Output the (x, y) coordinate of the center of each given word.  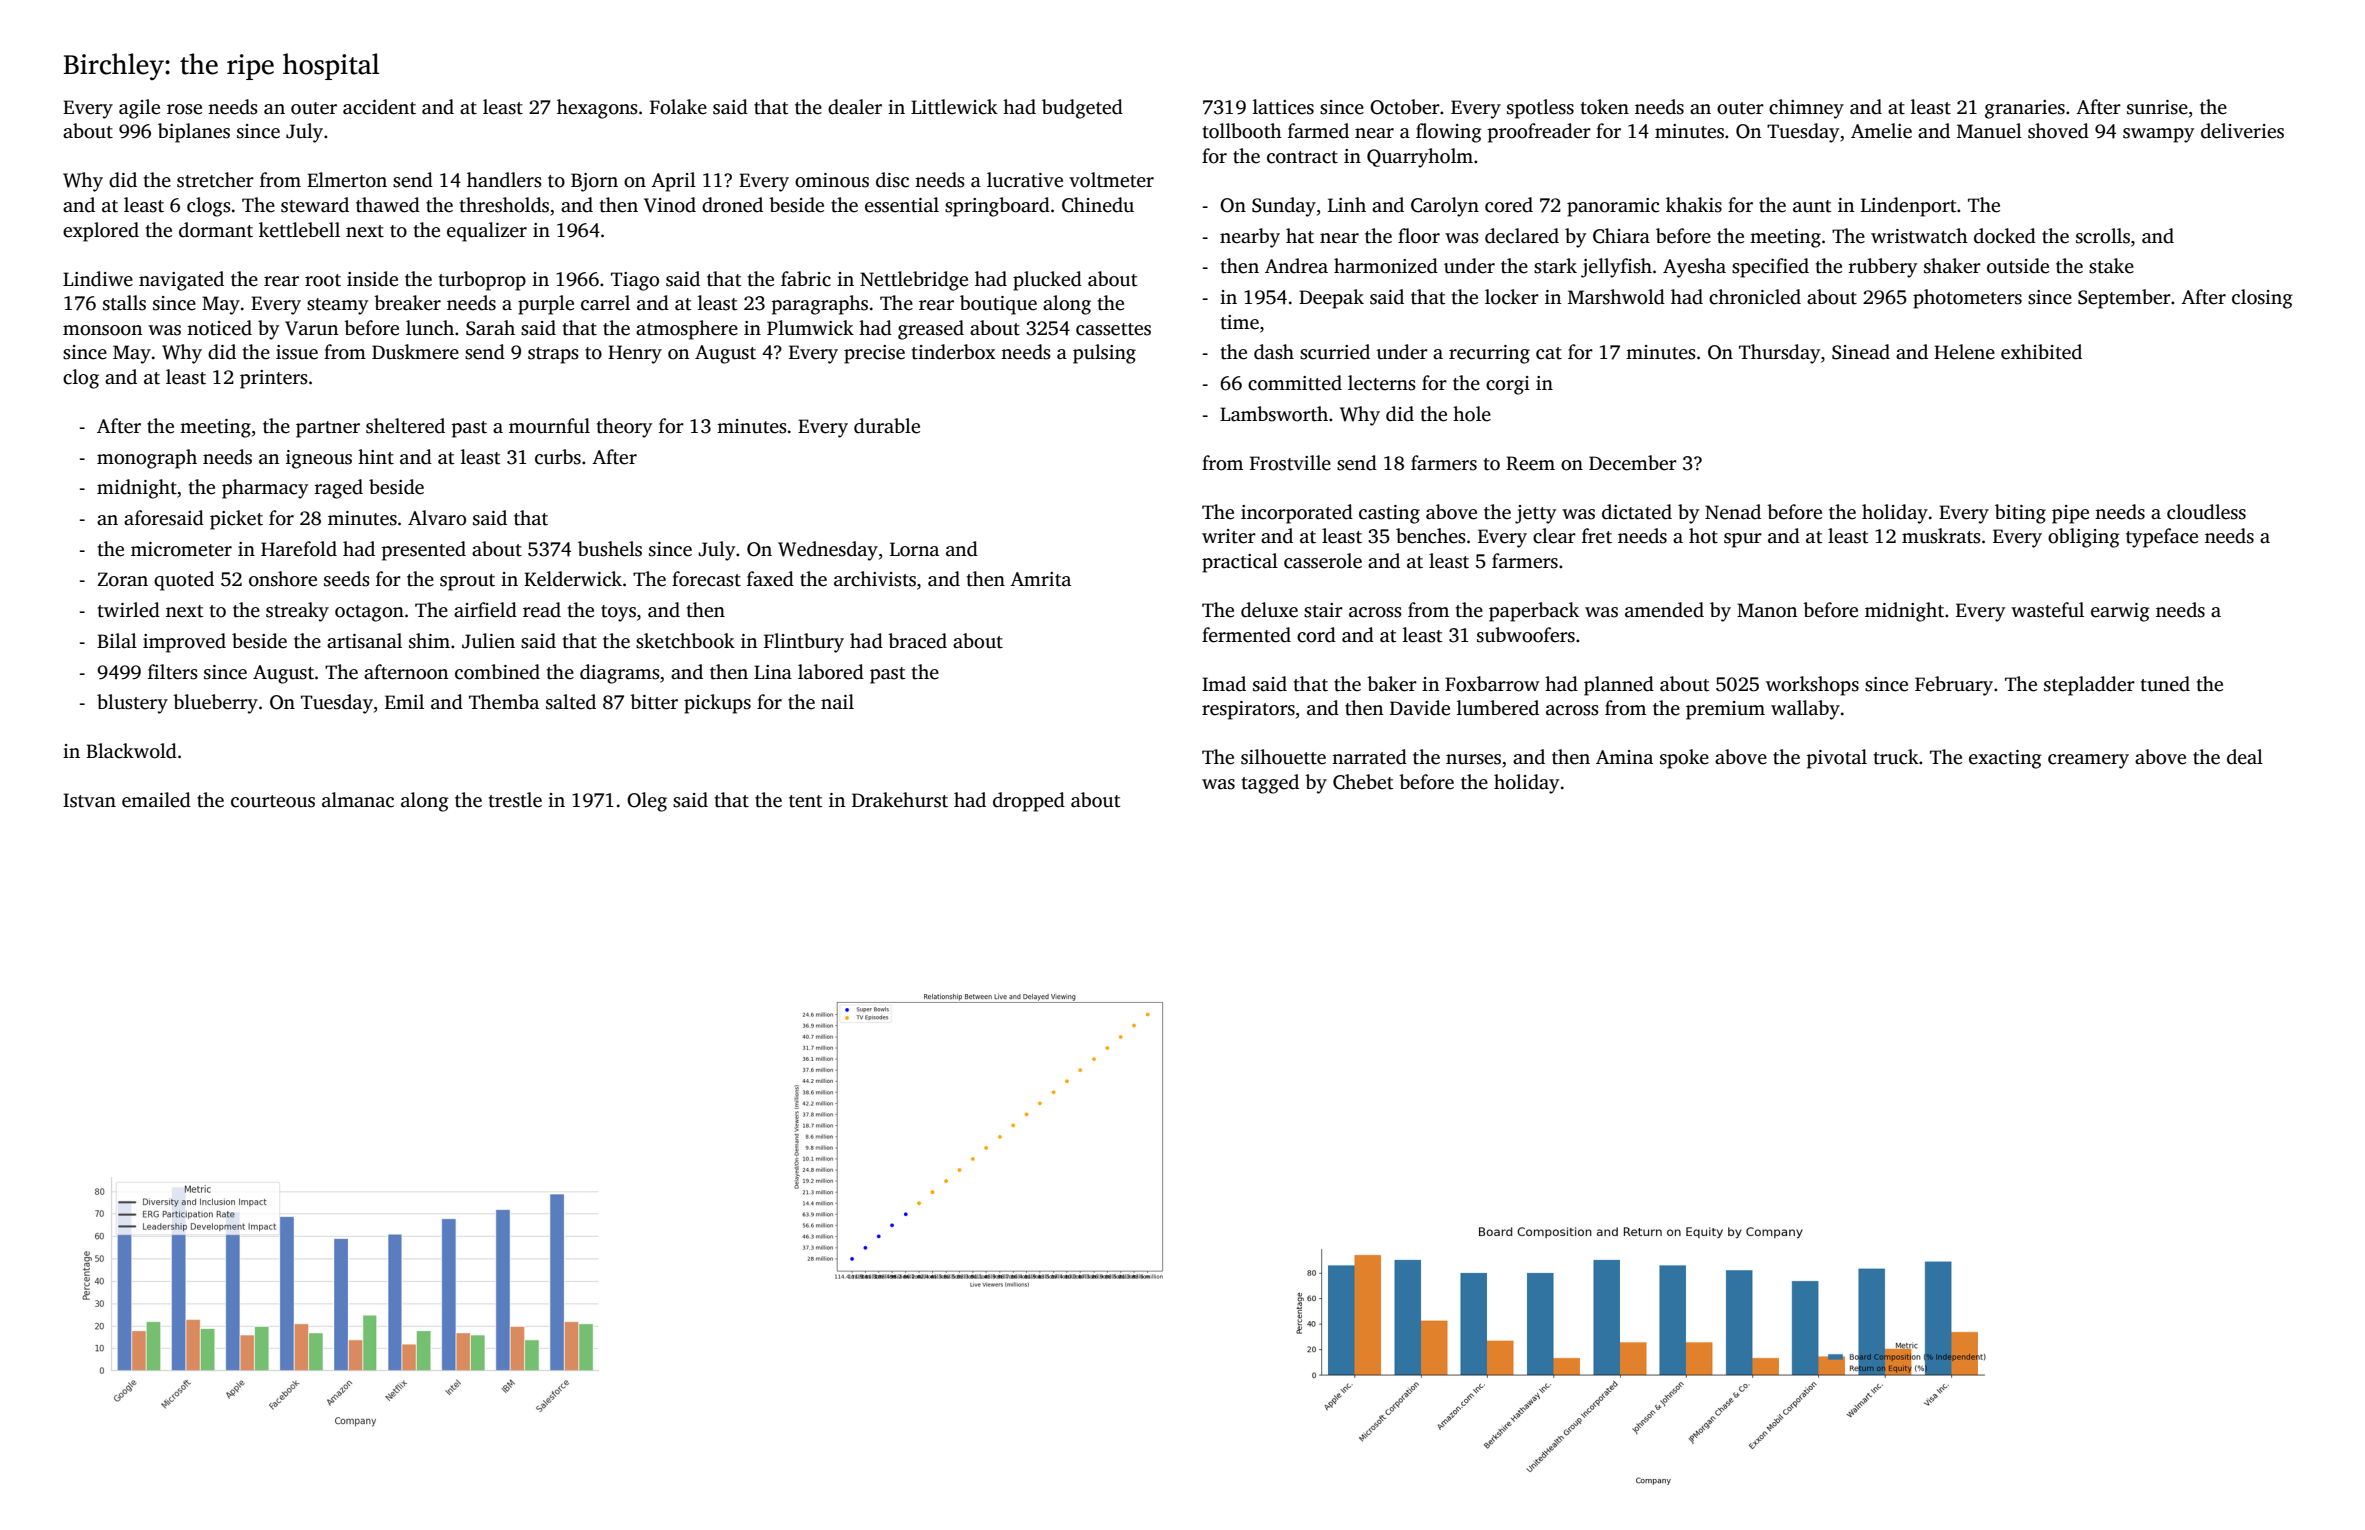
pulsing (1104, 354)
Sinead (1861, 352)
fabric (806, 279)
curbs (558, 457)
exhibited (2041, 352)
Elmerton (347, 180)
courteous (273, 801)
